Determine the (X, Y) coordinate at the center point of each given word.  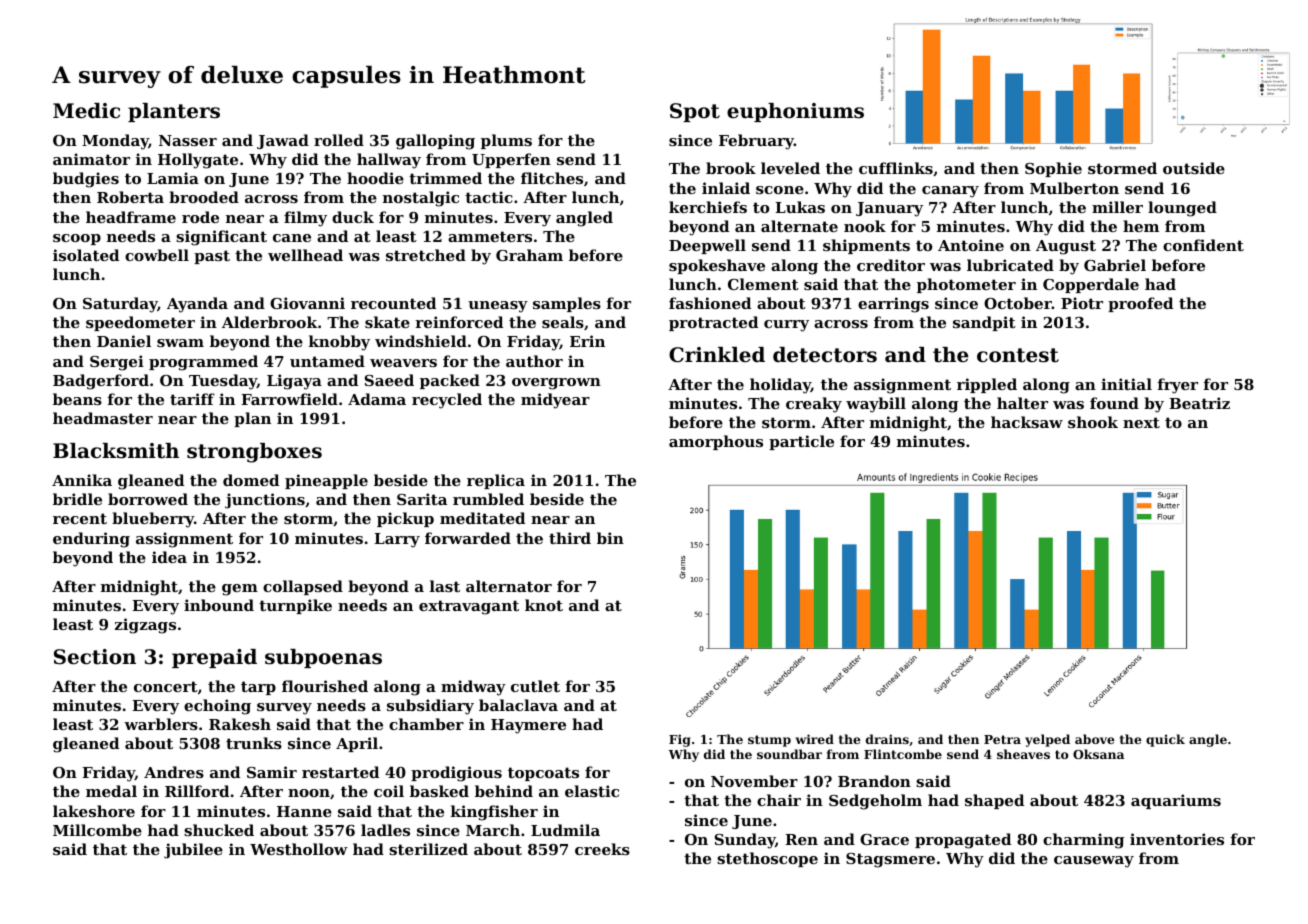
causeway (1094, 862)
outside (1194, 168)
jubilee (193, 851)
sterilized (428, 849)
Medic (86, 111)
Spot (695, 112)
